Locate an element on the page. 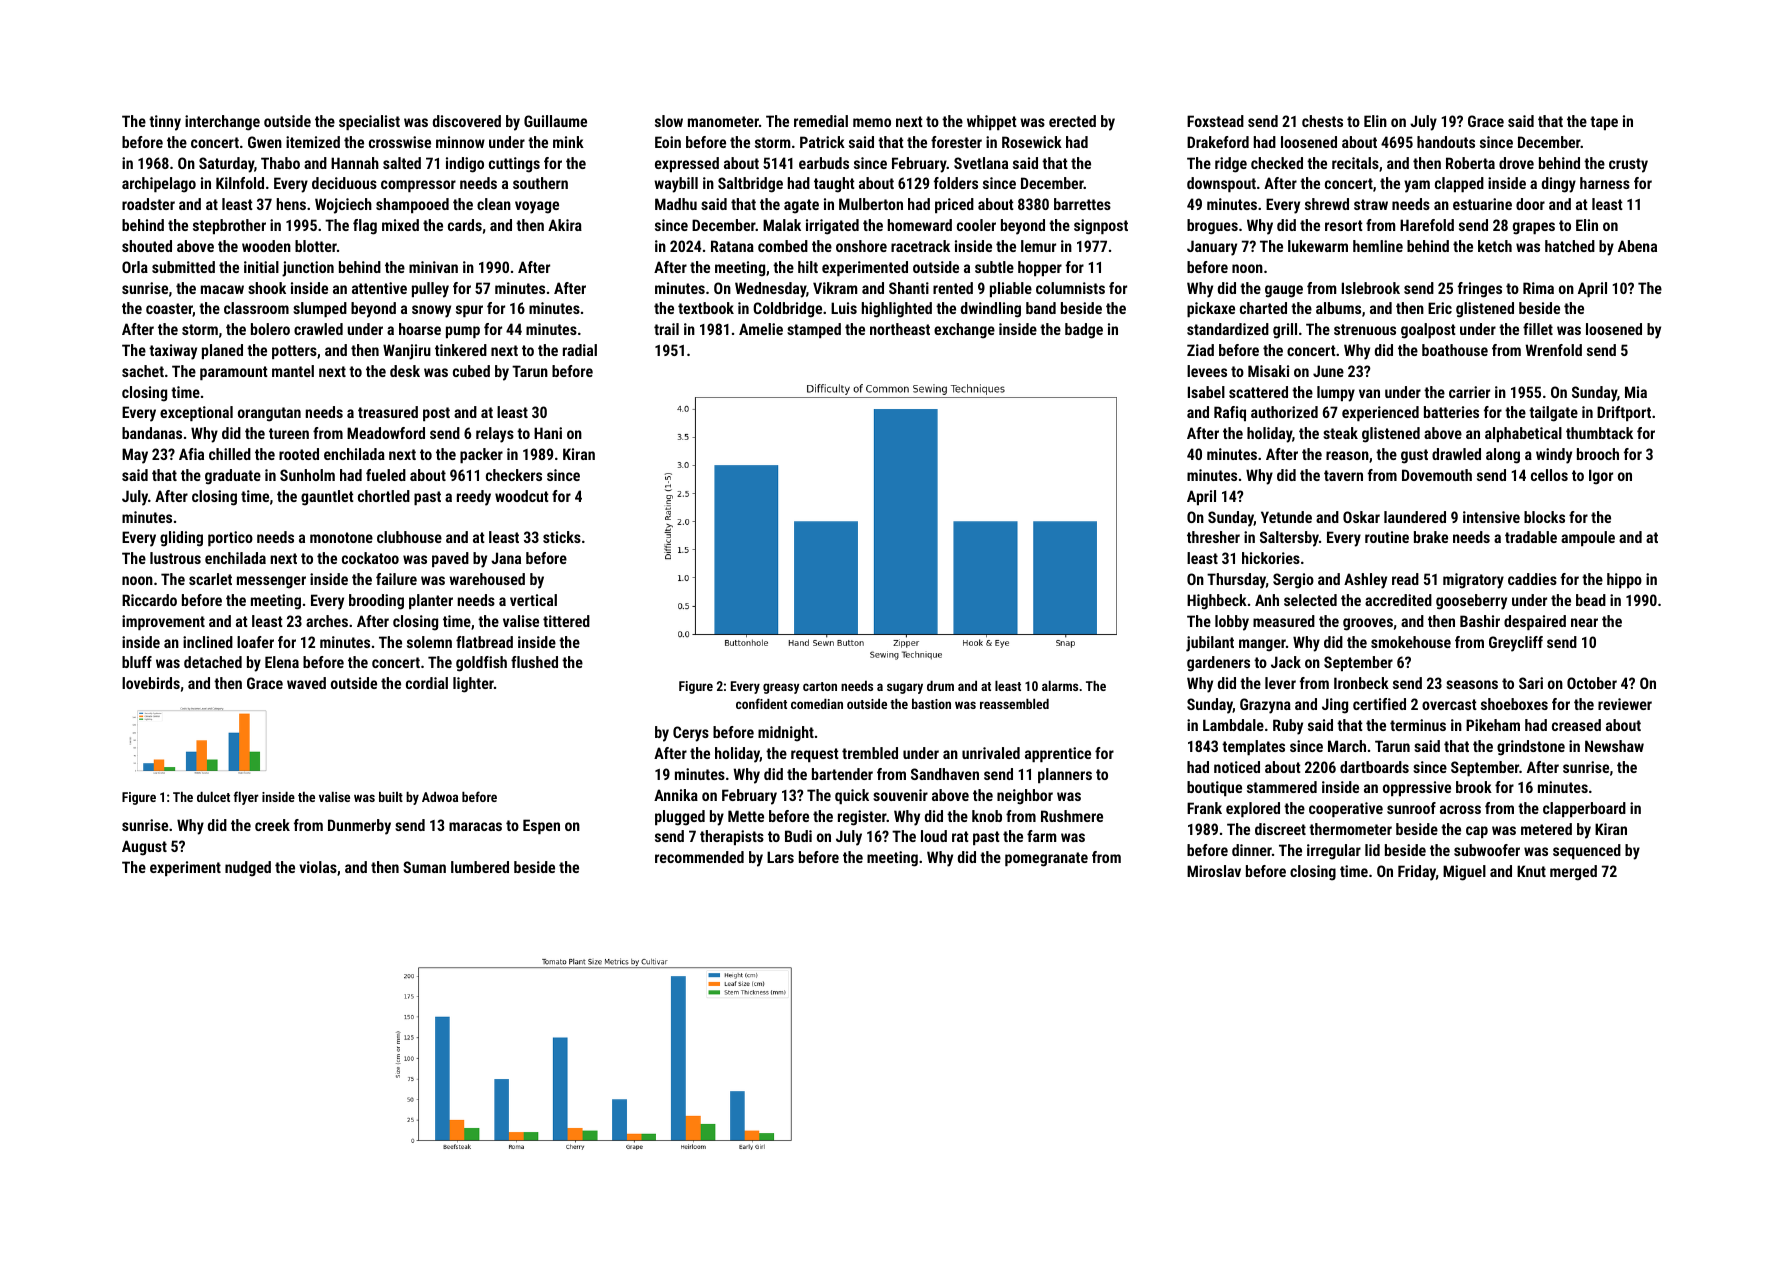 Image resolution: width=1785 pixels, height=1262 pixels. Ratana is located at coordinates (732, 246).
